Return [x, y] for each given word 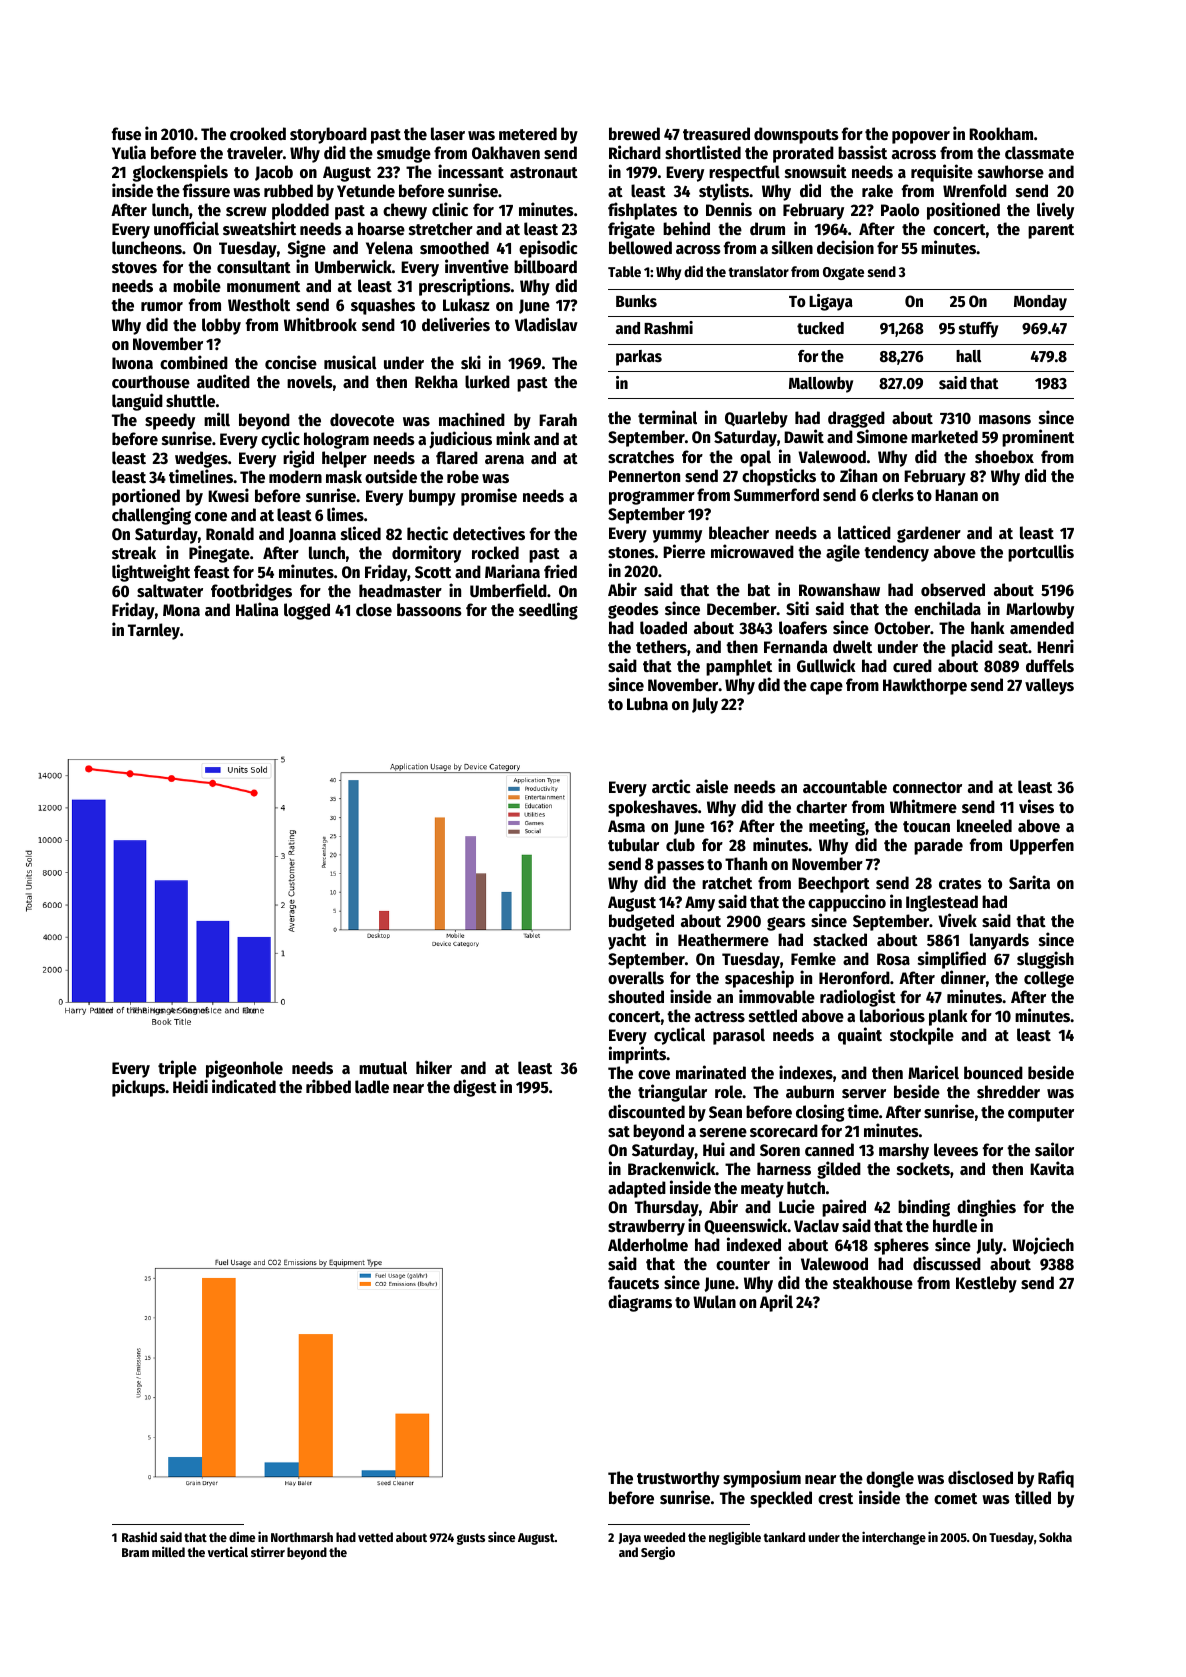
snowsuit [816, 171]
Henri [1055, 646]
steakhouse [873, 1283]
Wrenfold [975, 191]
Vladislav [546, 324]
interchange [894, 1538]
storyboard [328, 135]
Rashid [139, 1537]
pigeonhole [244, 1069]
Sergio [658, 1553]
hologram [336, 440]
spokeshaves [653, 808]
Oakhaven [506, 153]
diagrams [640, 1303]
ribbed [328, 1086]
